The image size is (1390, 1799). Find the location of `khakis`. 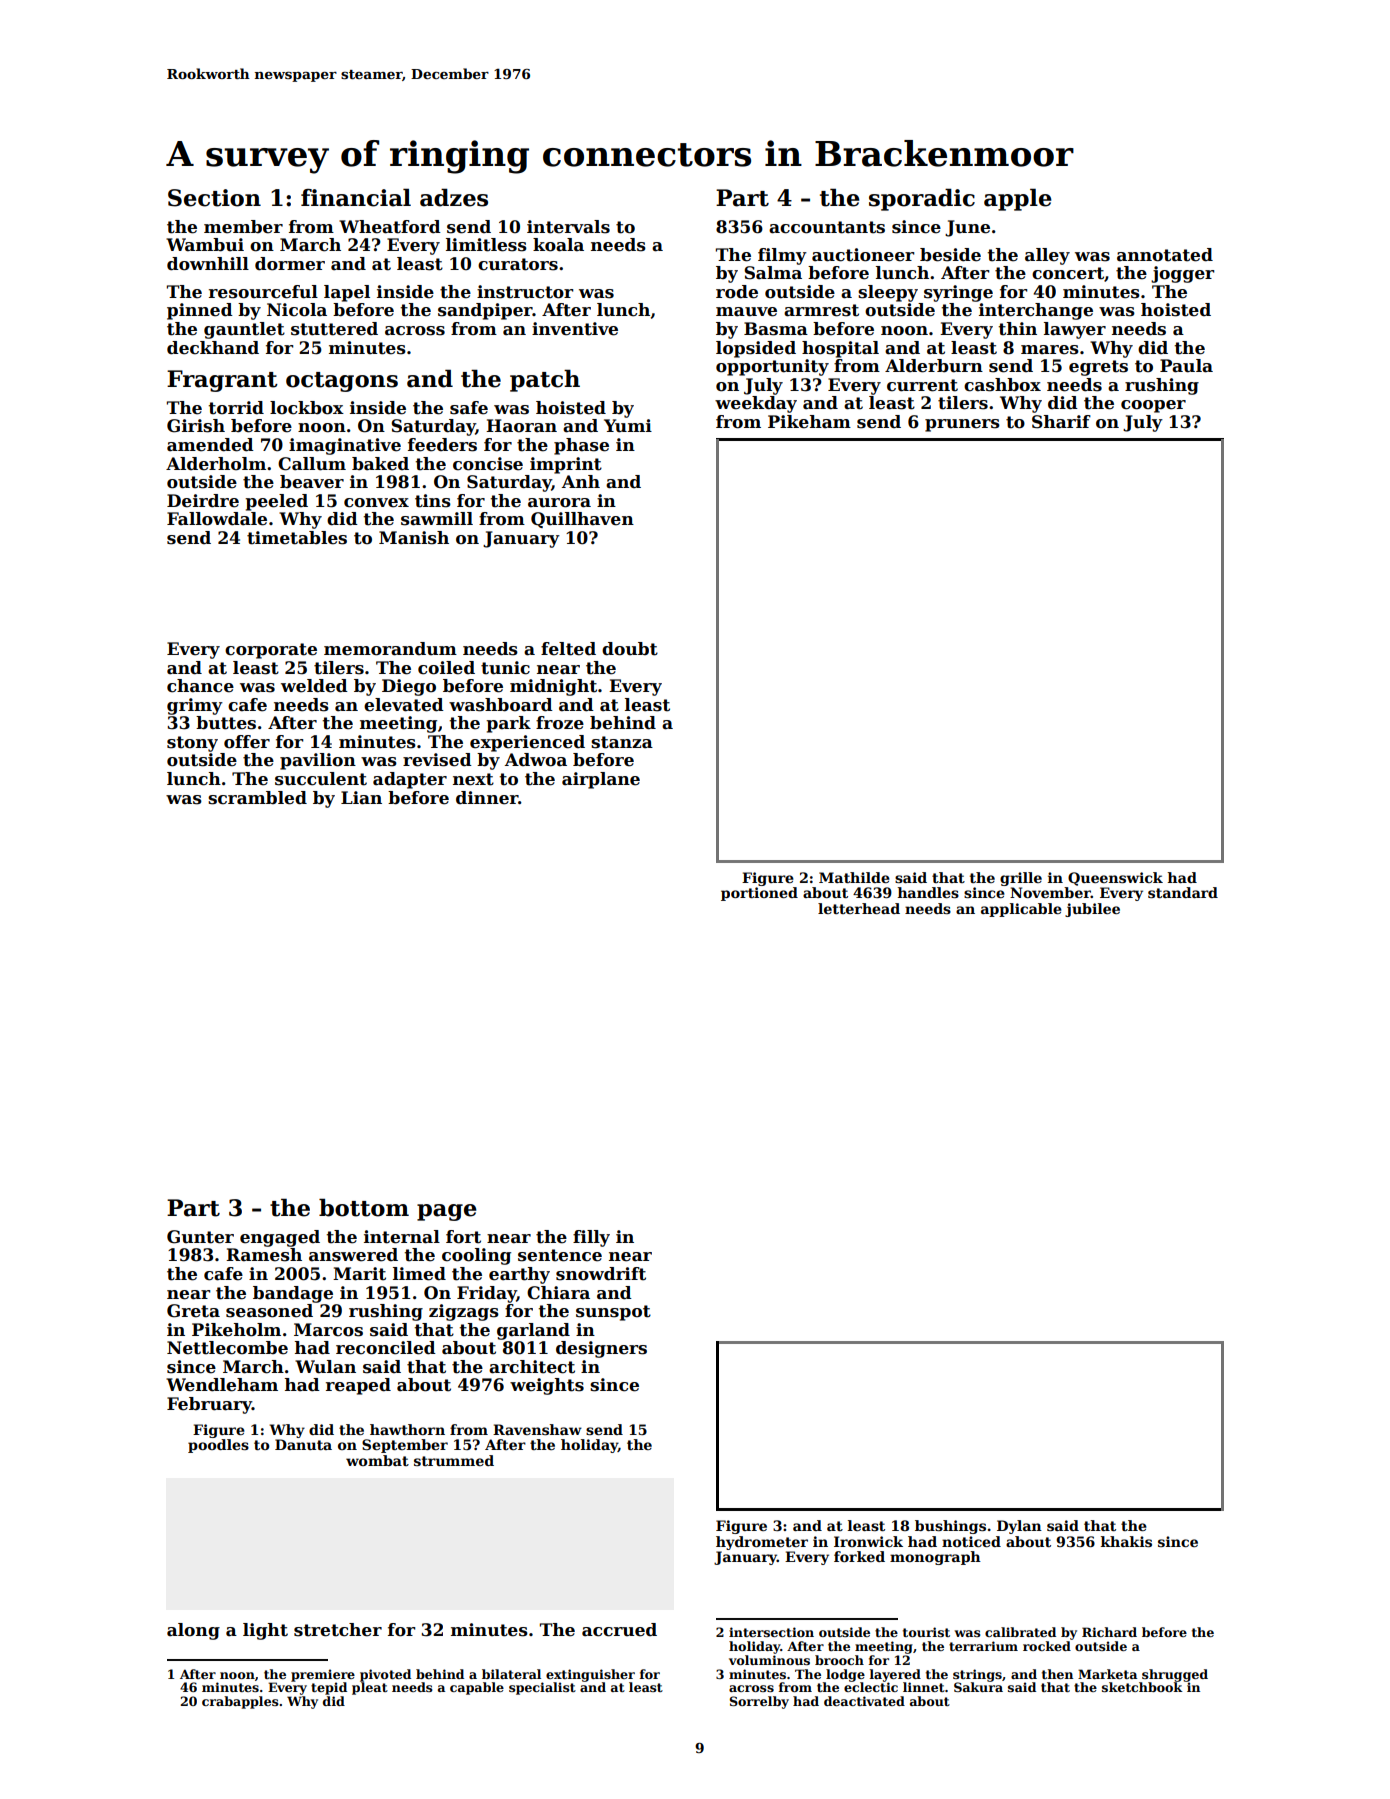

khakis is located at coordinates (1126, 1541).
